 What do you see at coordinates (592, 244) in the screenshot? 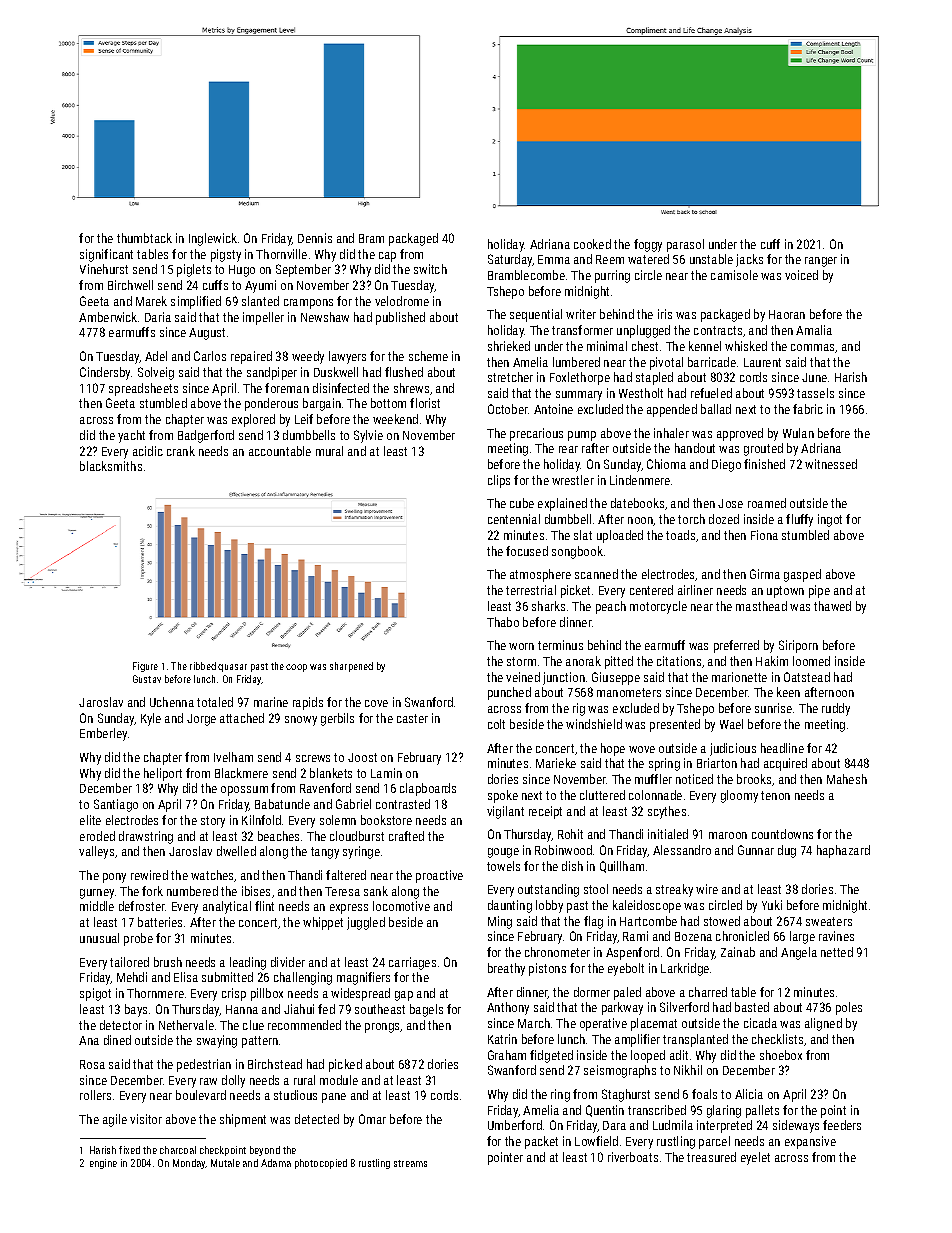
I see `cooked` at bounding box center [592, 244].
